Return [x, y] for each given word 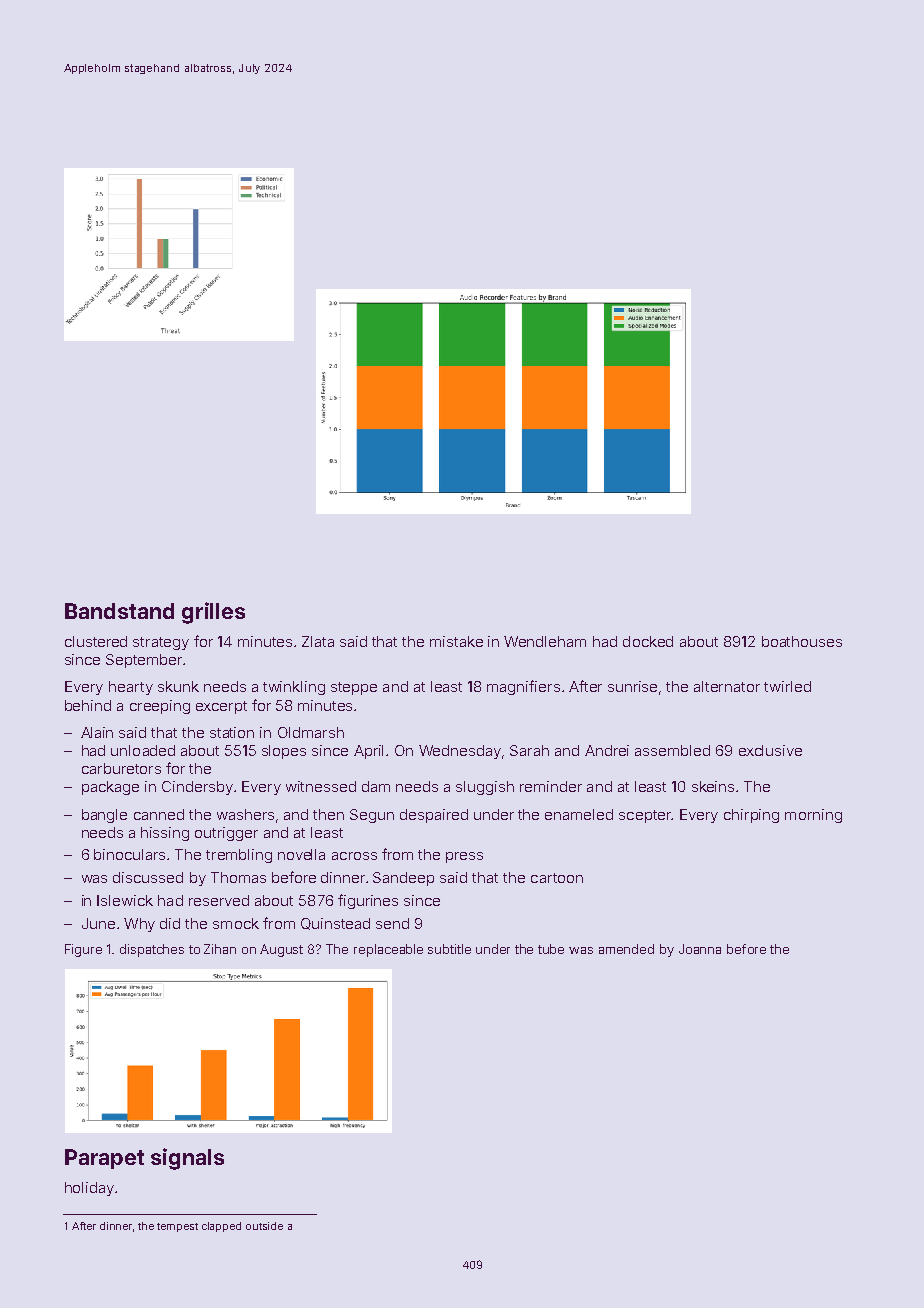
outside [264, 1226]
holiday [89, 1189]
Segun [372, 816]
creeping [160, 707]
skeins [713, 786]
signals [187, 1159]
